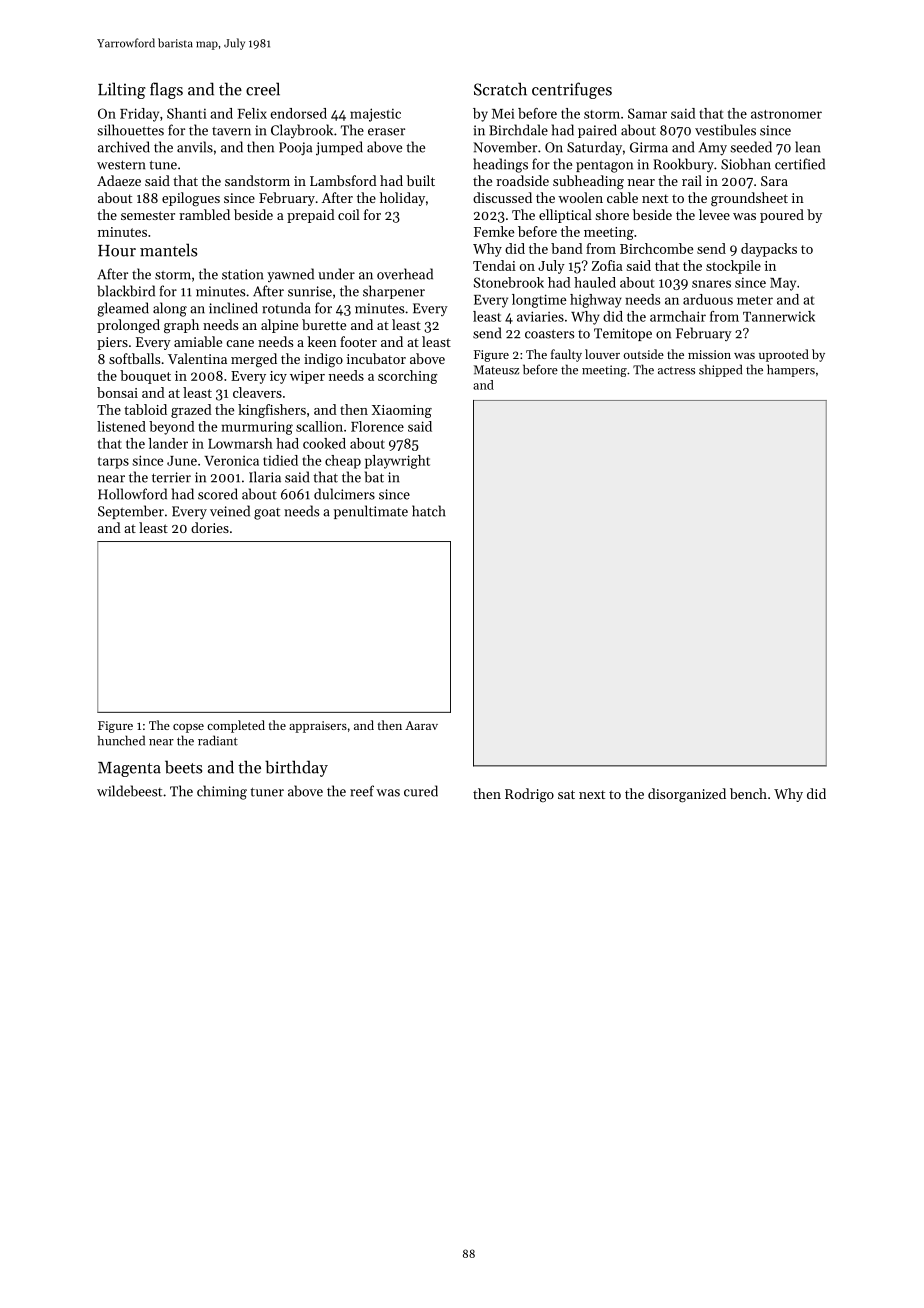  What do you see at coordinates (494, 231) in the image?
I see `Femke` at bounding box center [494, 231].
